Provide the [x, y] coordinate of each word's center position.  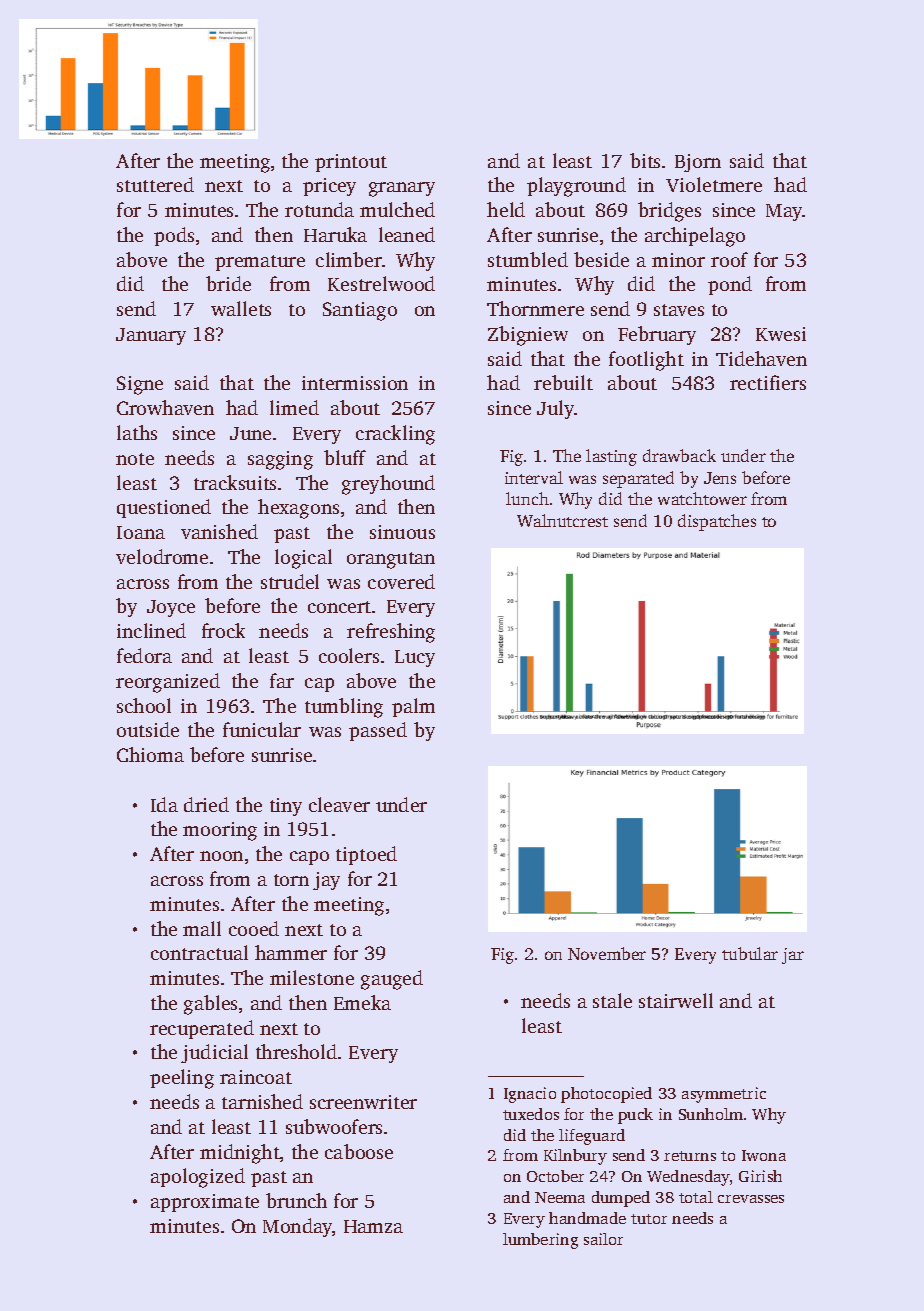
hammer [291, 952]
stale [612, 1000]
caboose [359, 1151]
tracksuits [235, 482]
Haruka [335, 234]
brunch [296, 1200]
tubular [750, 953]
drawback [679, 455]
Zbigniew [528, 336]
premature [260, 263]
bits [645, 160]
